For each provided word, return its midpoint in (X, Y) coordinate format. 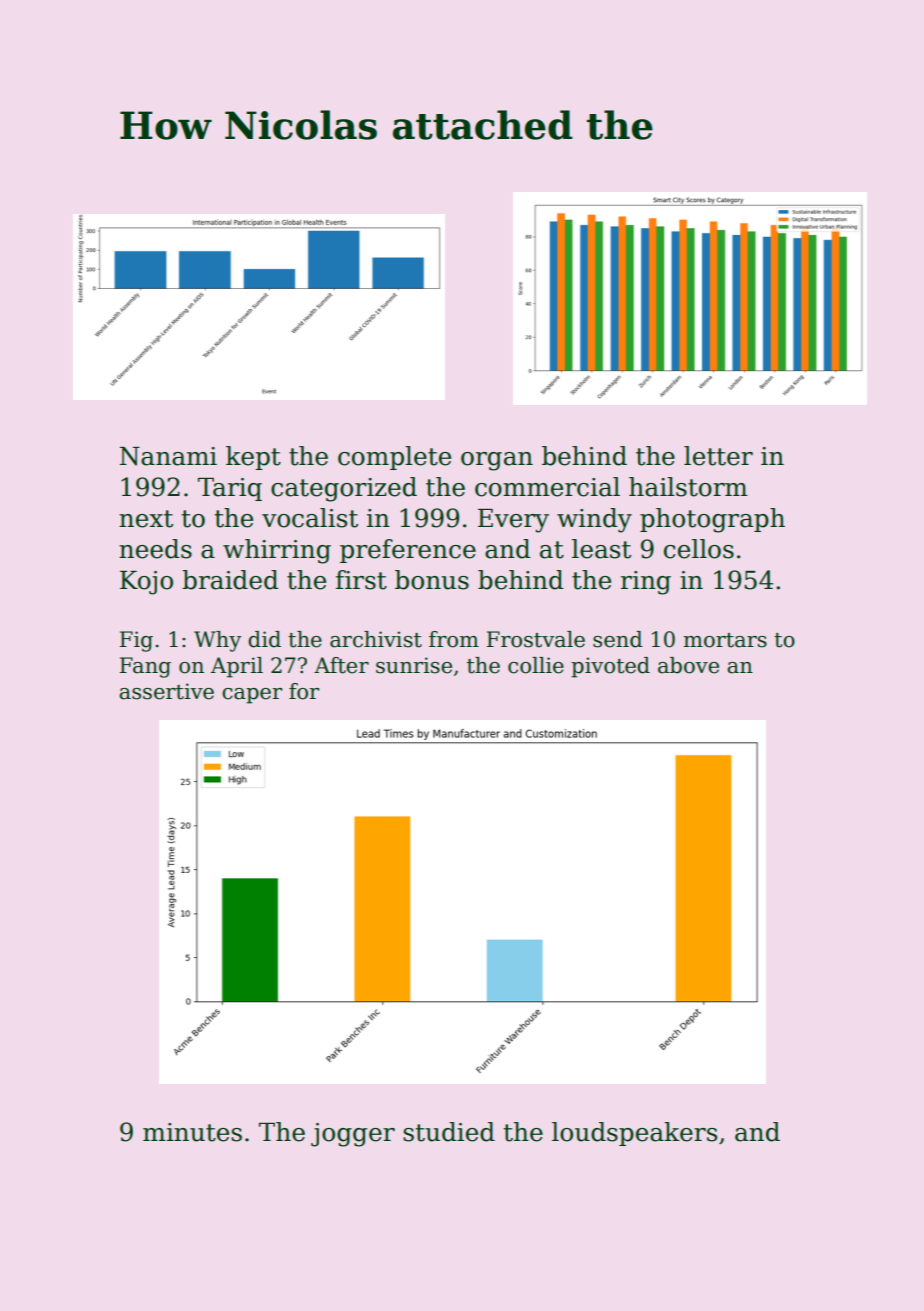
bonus (432, 580)
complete (394, 458)
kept (253, 458)
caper (252, 696)
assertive (166, 691)
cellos (699, 549)
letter (718, 456)
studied (449, 1132)
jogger (353, 1135)
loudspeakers (634, 1134)
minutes (192, 1132)
